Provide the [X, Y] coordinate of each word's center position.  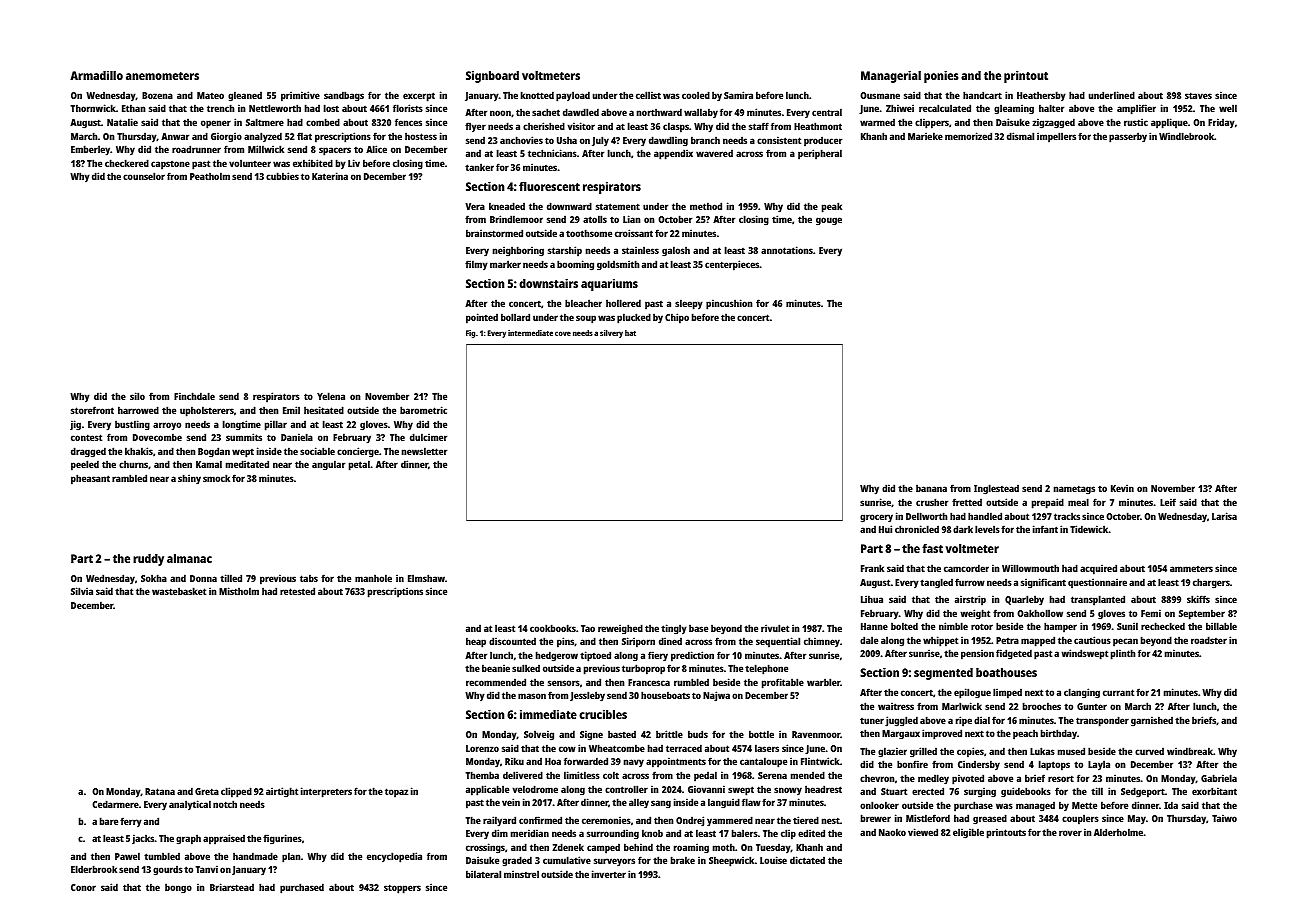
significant [1043, 583]
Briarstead [232, 887]
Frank [872, 568]
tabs [309, 578]
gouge [829, 221]
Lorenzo [482, 748]
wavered [714, 153]
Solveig [539, 735]
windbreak [1190, 751]
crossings [485, 848]
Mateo [210, 95]
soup [586, 319]
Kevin [1122, 488]
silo [137, 396]
